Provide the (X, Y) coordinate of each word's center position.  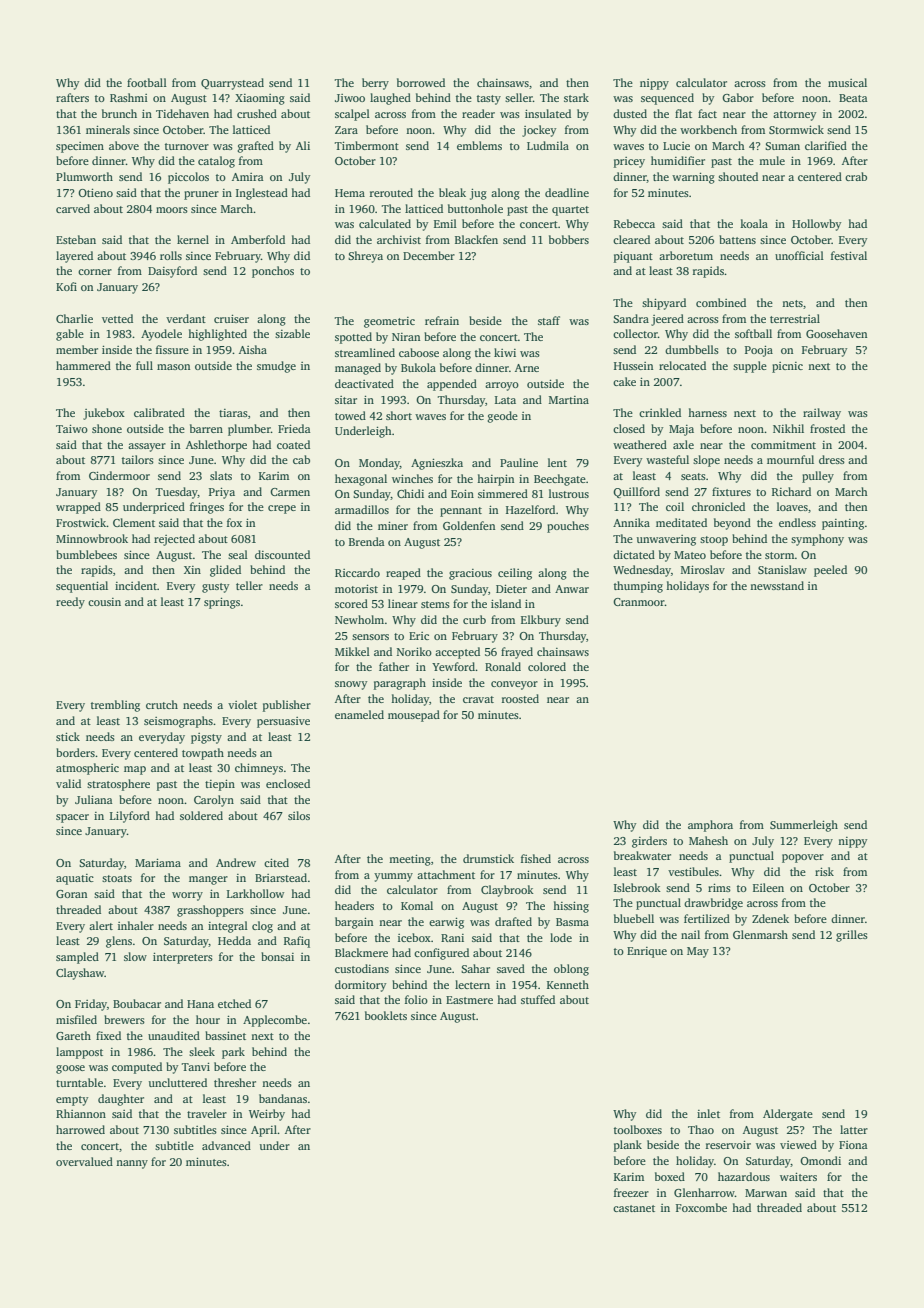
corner (95, 272)
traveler (207, 1113)
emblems (479, 145)
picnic (787, 367)
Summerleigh (804, 826)
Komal (417, 905)
